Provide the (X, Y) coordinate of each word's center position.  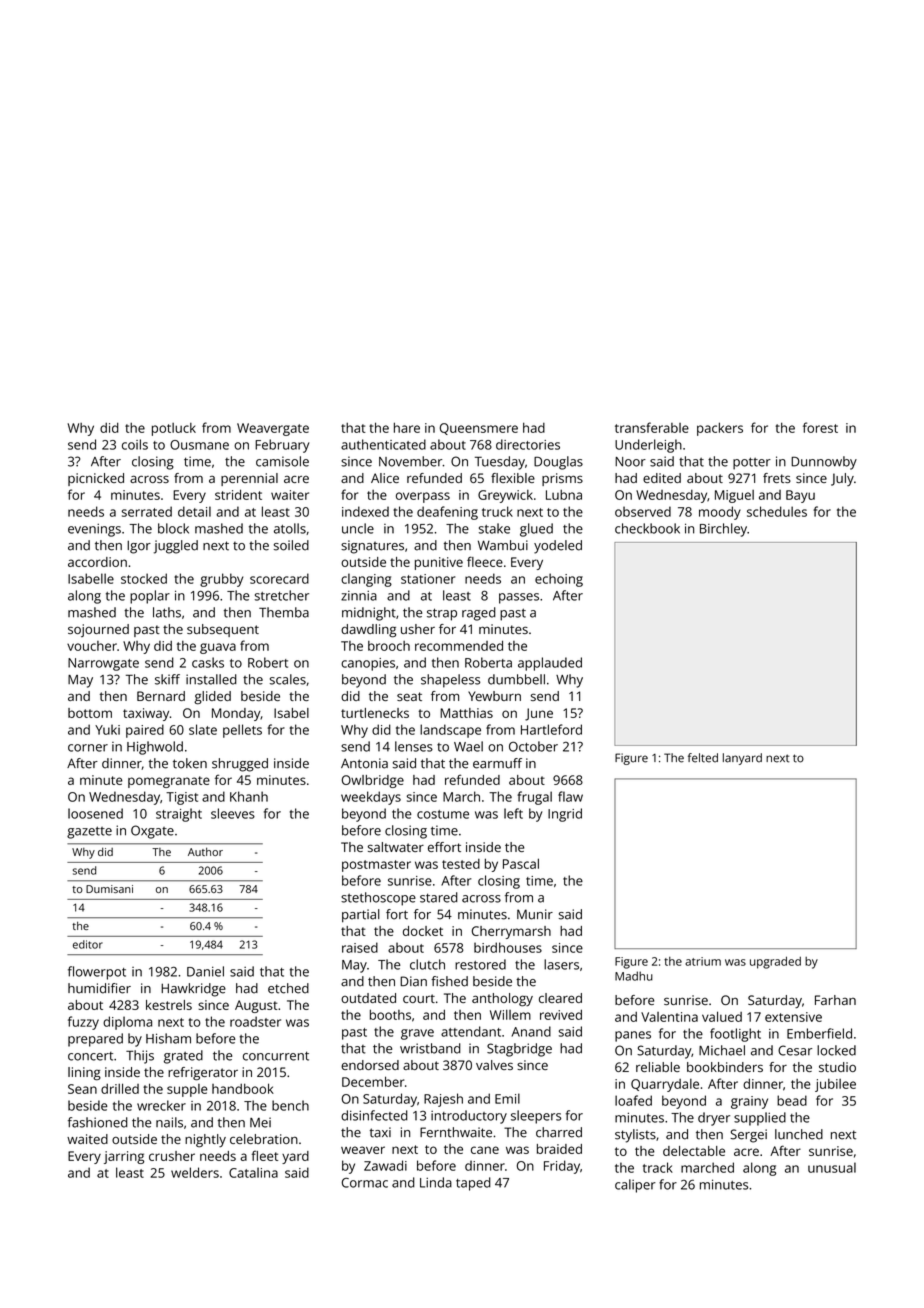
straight (179, 815)
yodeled (558, 547)
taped (473, 1184)
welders (195, 1172)
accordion (97, 562)
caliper (635, 1186)
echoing (559, 580)
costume (443, 814)
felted (703, 758)
